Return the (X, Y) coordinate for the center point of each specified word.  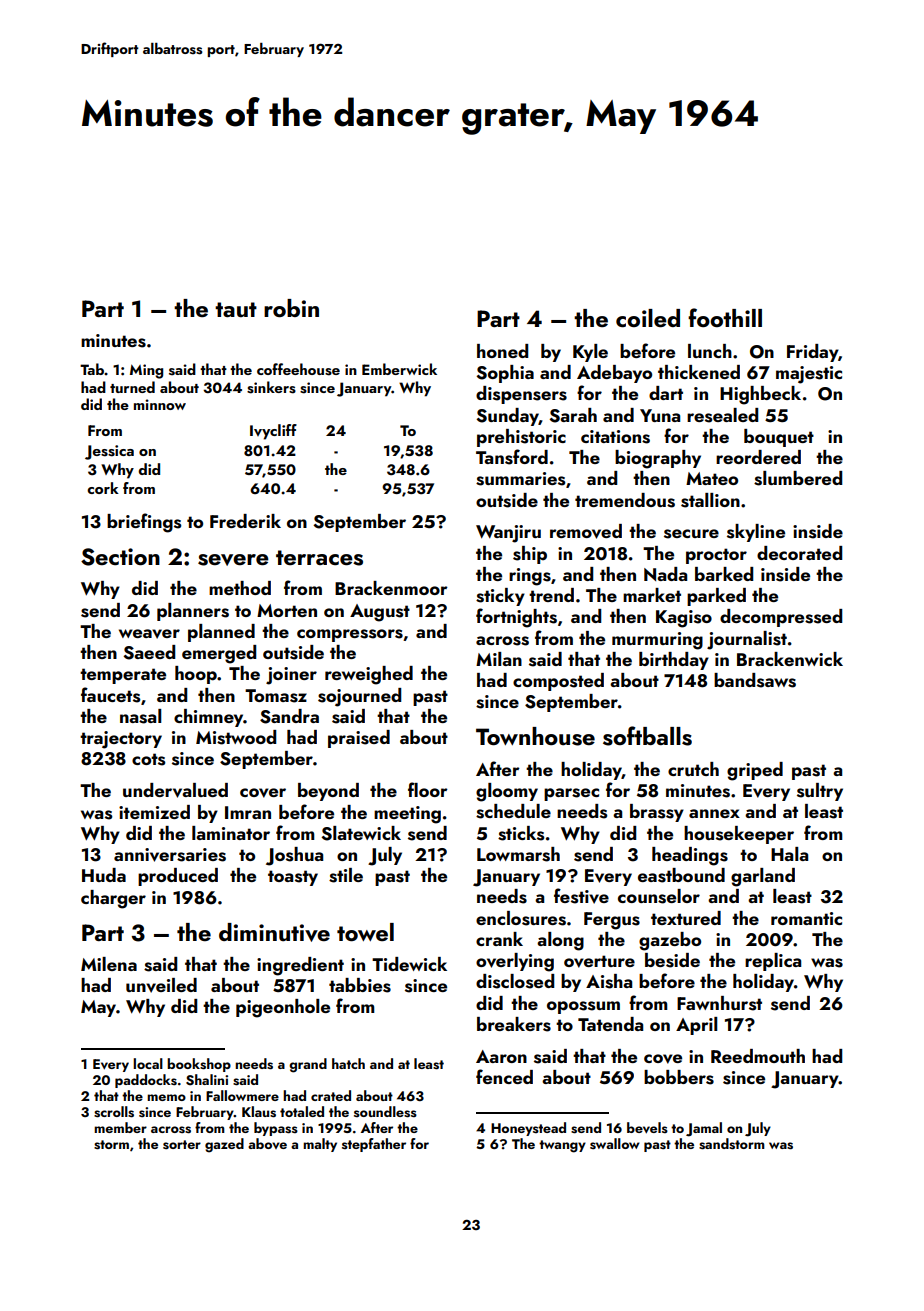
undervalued (175, 790)
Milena (109, 964)
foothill (725, 317)
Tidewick (409, 964)
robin (291, 308)
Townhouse (535, 736)
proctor (716, 556)
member (120, 1127)
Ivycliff (273, 432)
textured (686, 918)
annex (714, 813)
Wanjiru (508, 534)
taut (236, 309)
